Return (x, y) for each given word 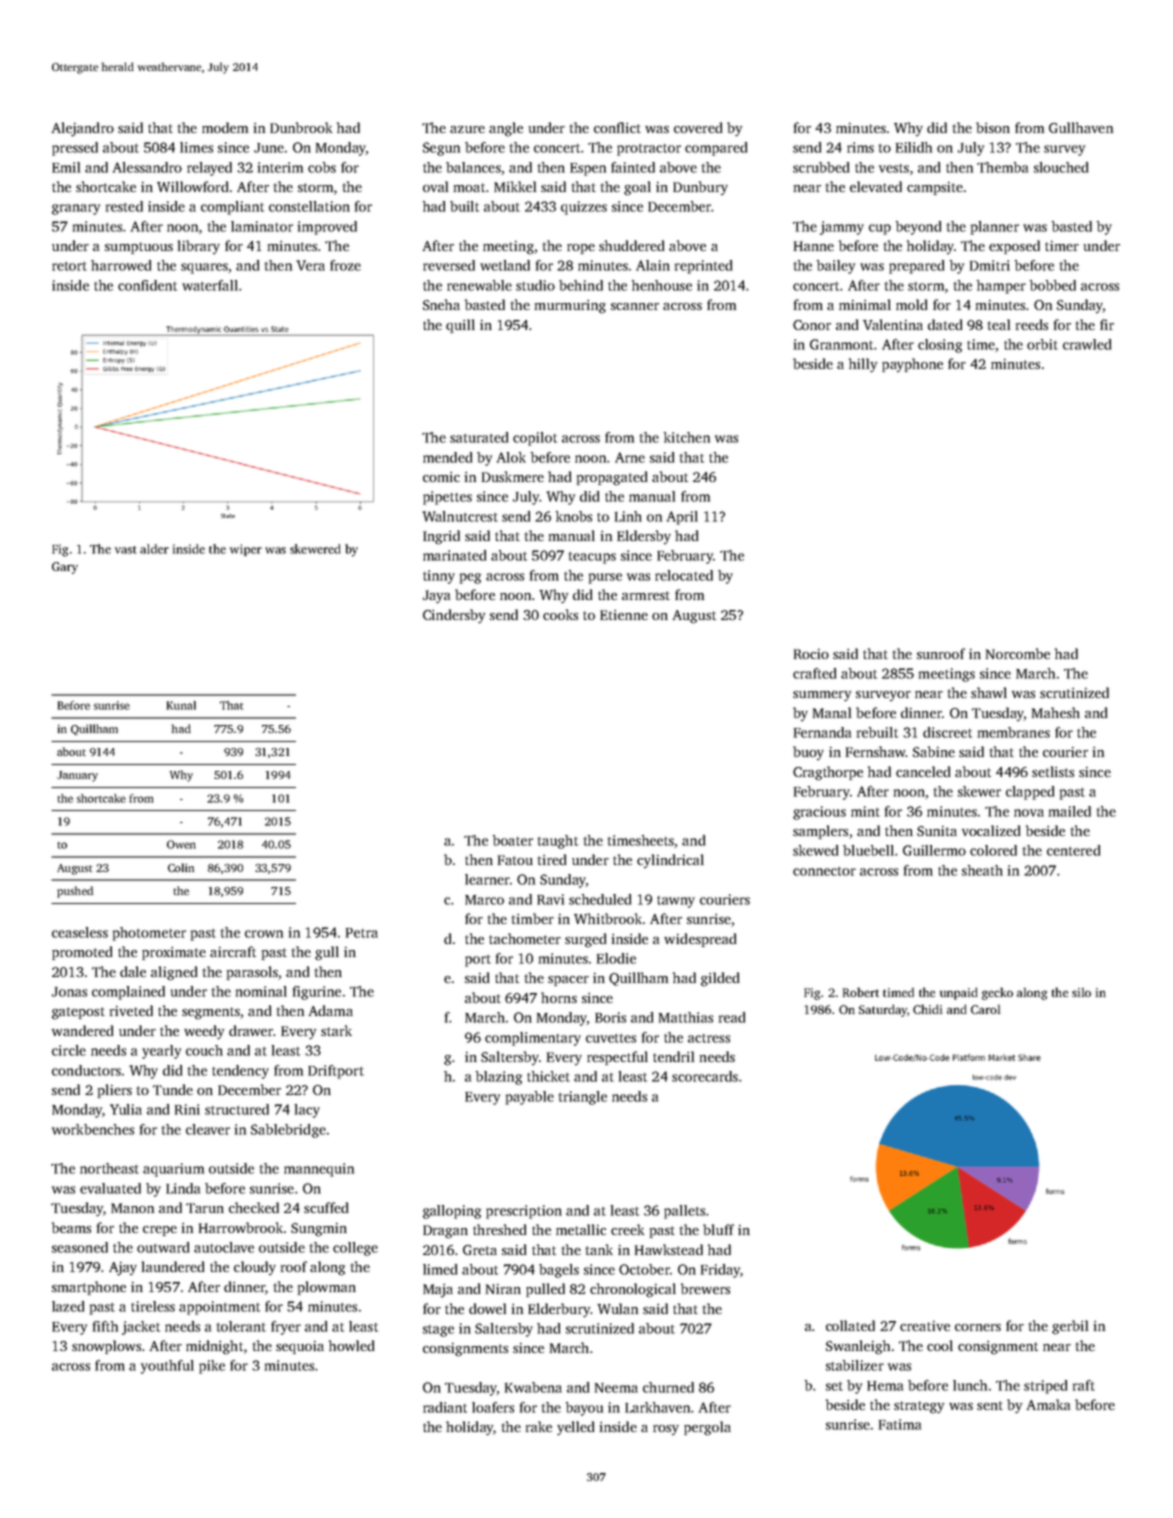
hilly (863, 365)
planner (995, 228)
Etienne (624, 615)
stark (336, 1030)
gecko (997, 993)
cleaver (208, 1129)
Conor (812, 325)
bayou (584, 1409)
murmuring (570, 307)
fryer (286, 1328)
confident (147, 285)
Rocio (811, 654)
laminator (262, 226)
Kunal (181, 705)
